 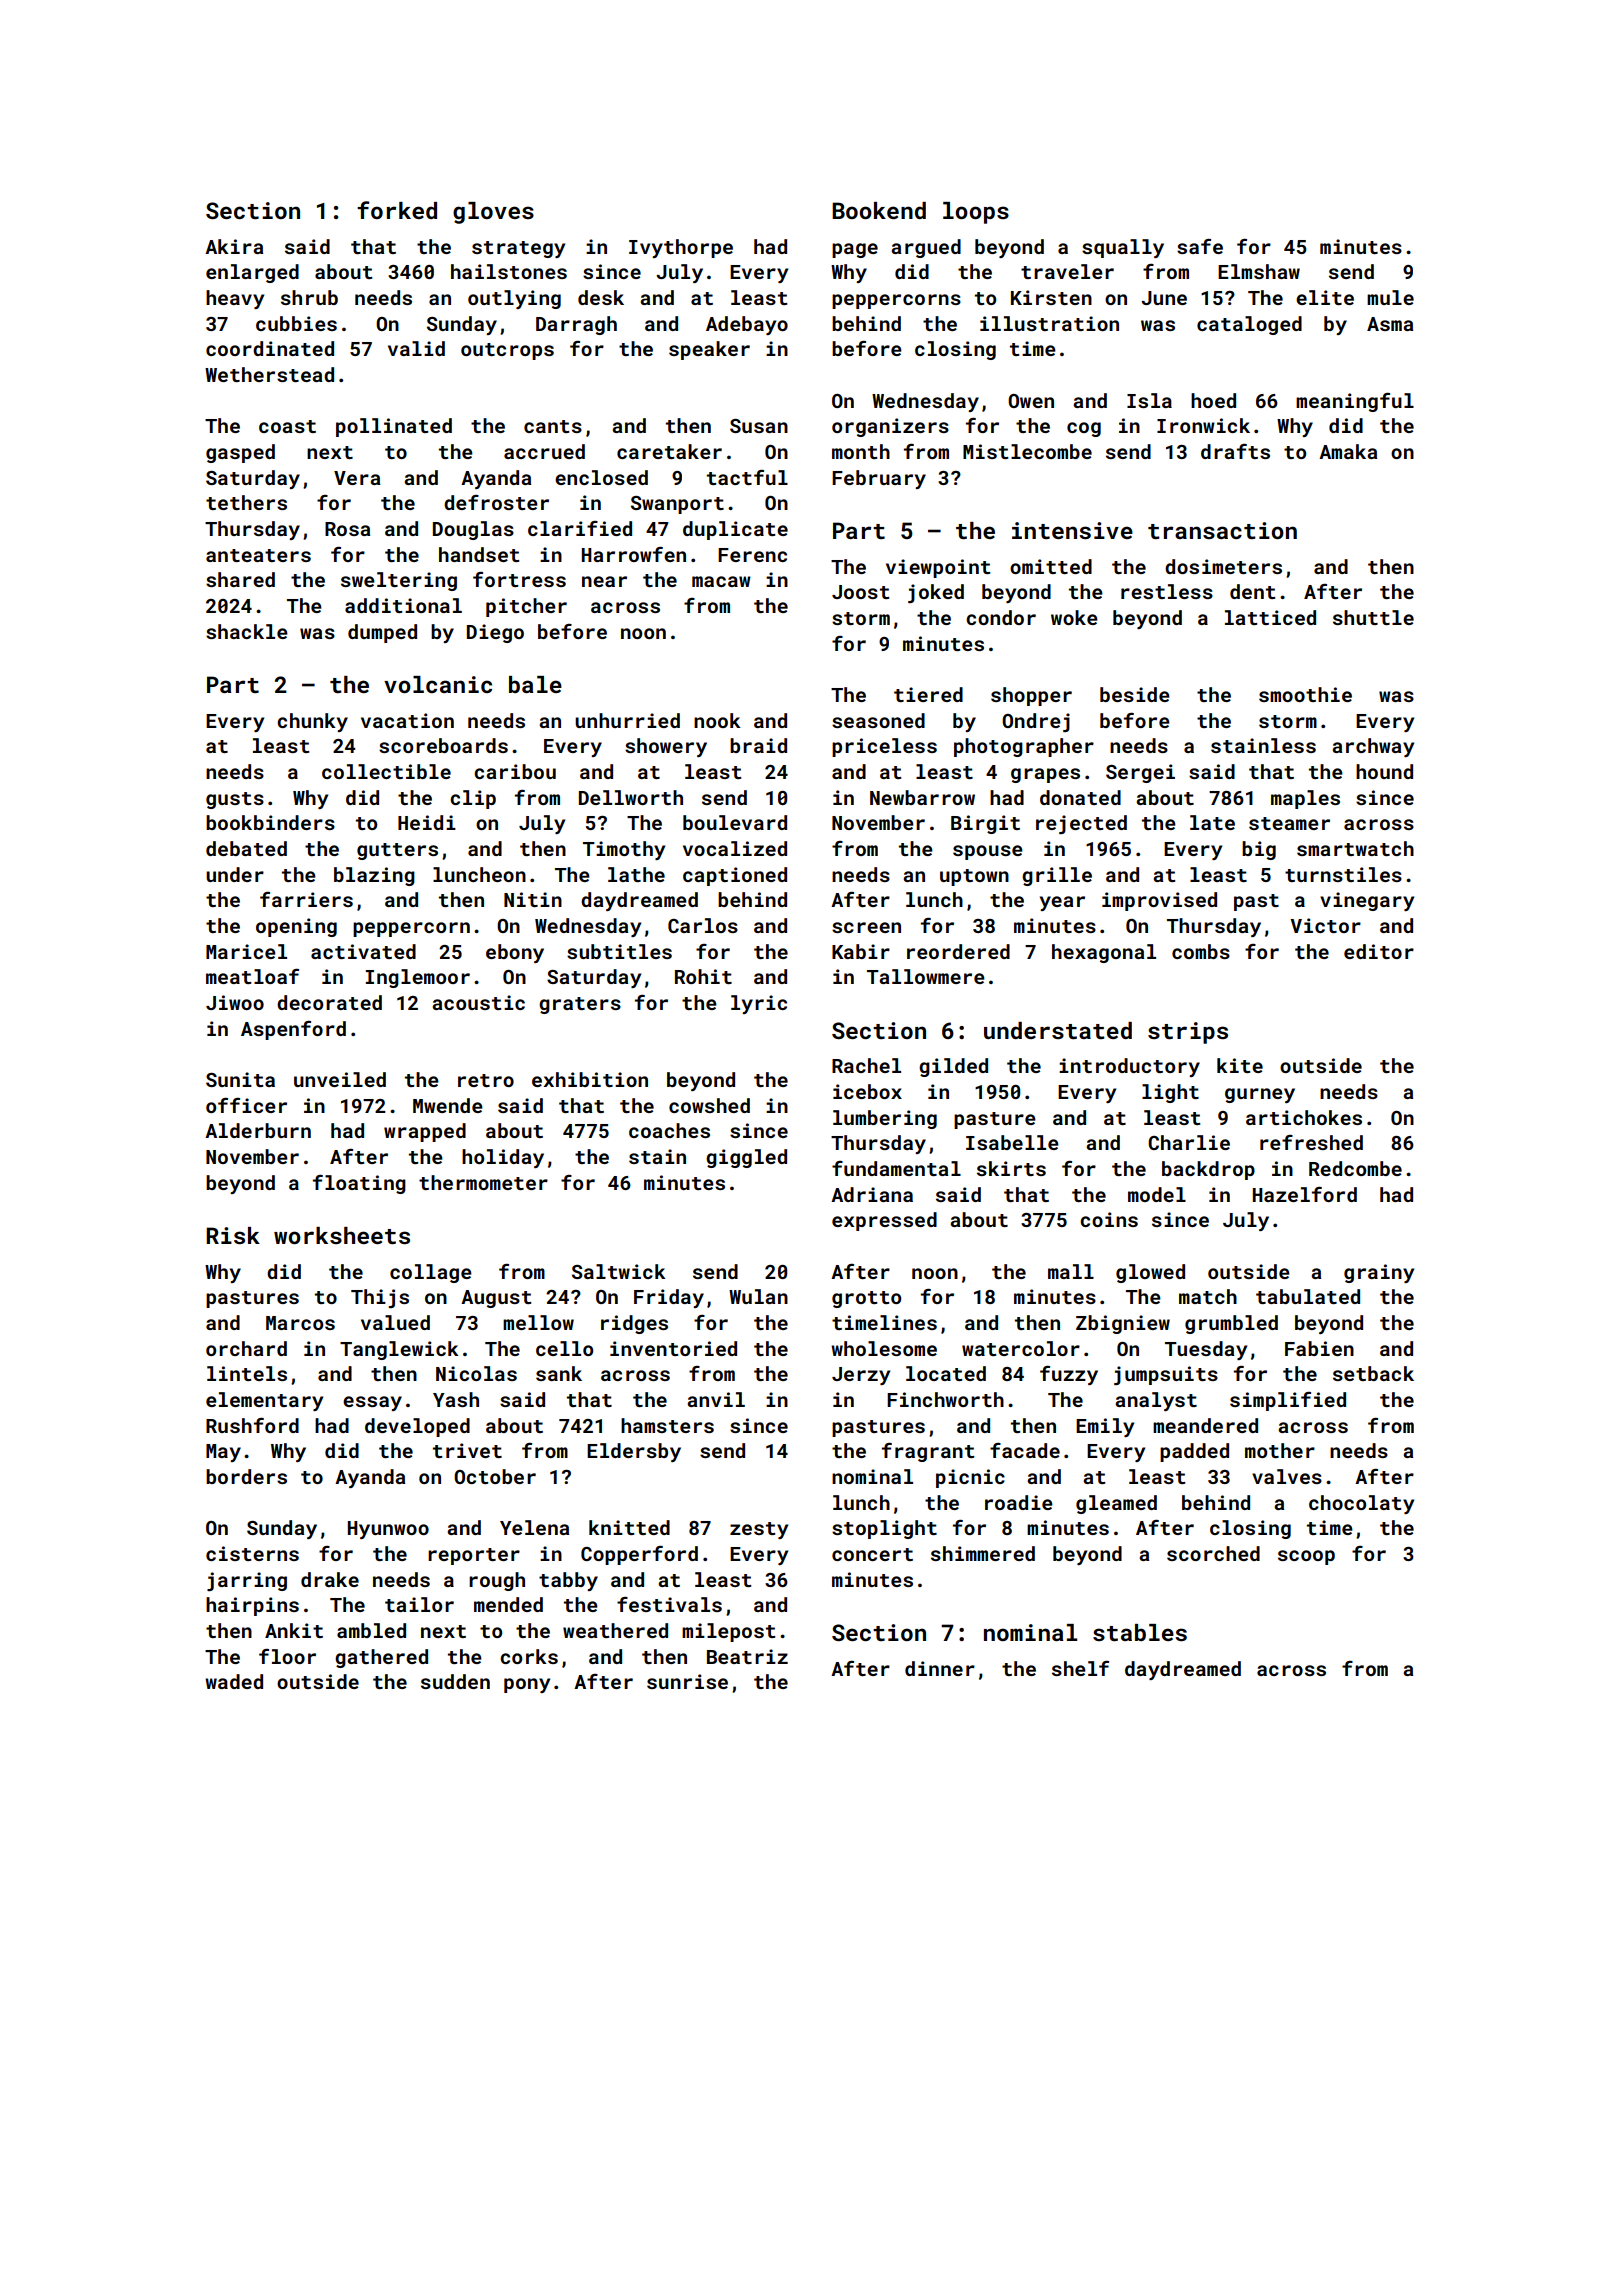 What do you see at coordinates (467, 1450) in the image?
I see `trivet` at bounding box center [467, 1450].
